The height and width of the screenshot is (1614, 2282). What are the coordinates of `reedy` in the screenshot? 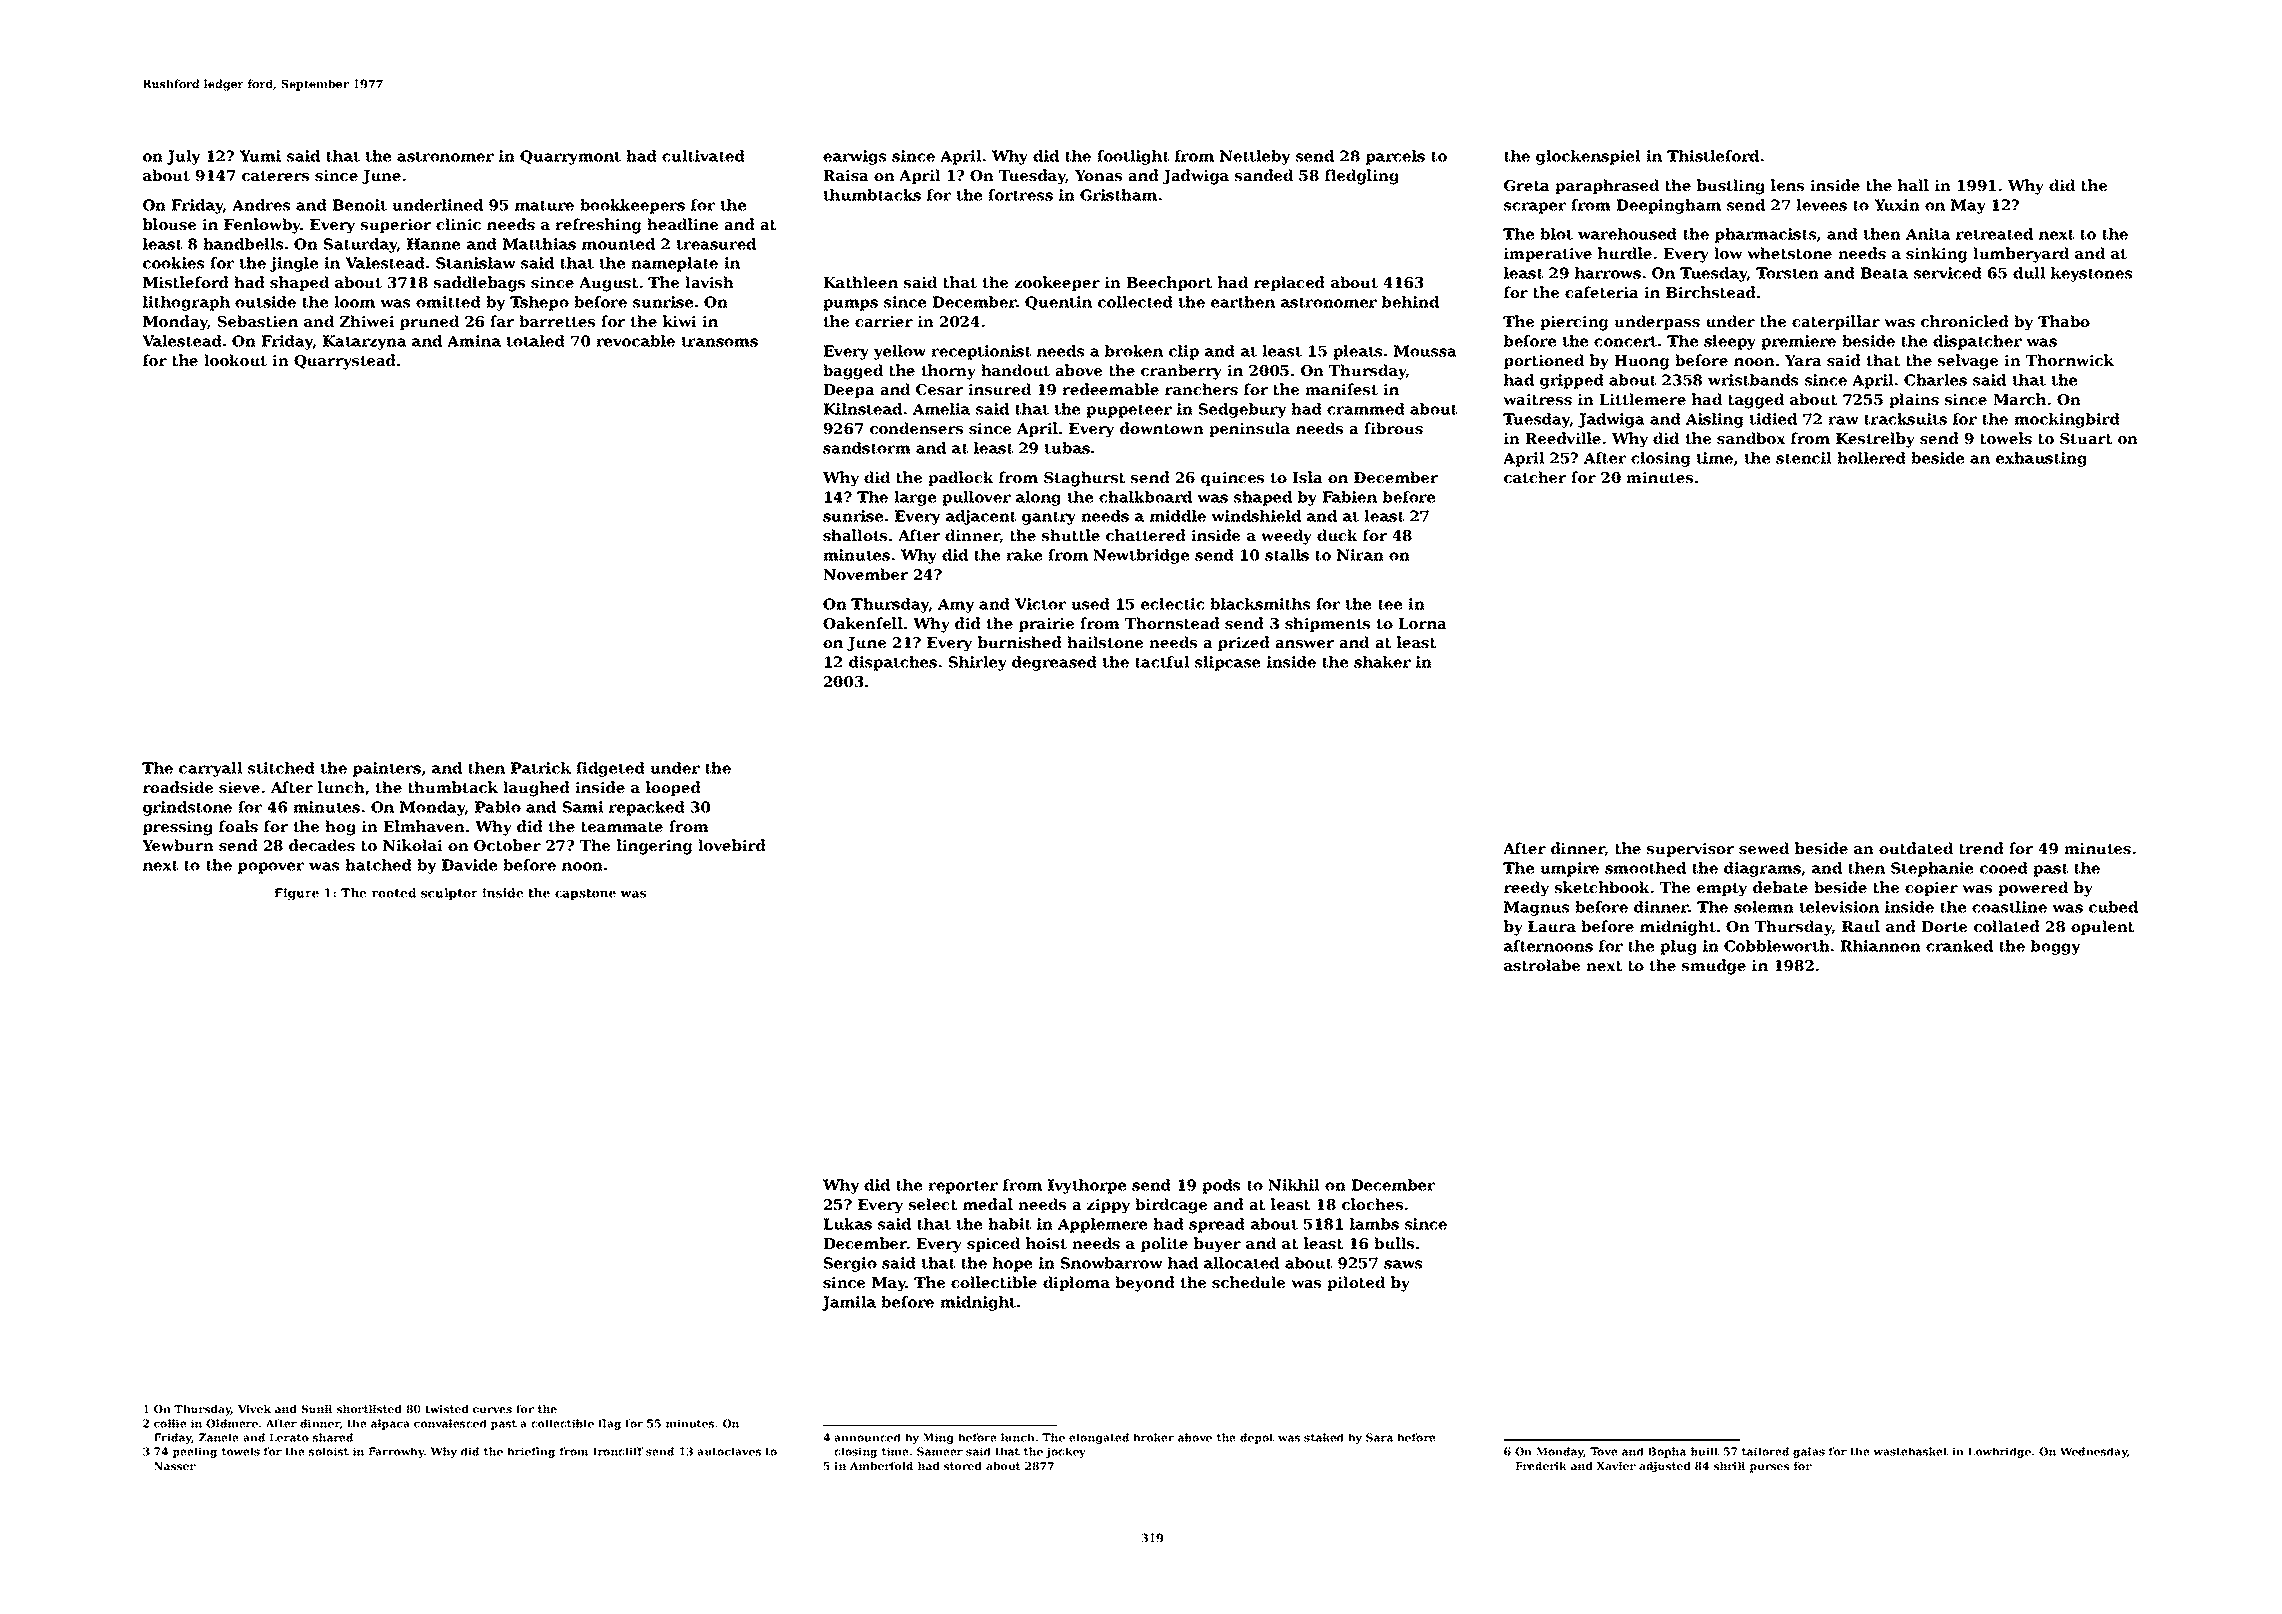 It's located at (1526, 889).
